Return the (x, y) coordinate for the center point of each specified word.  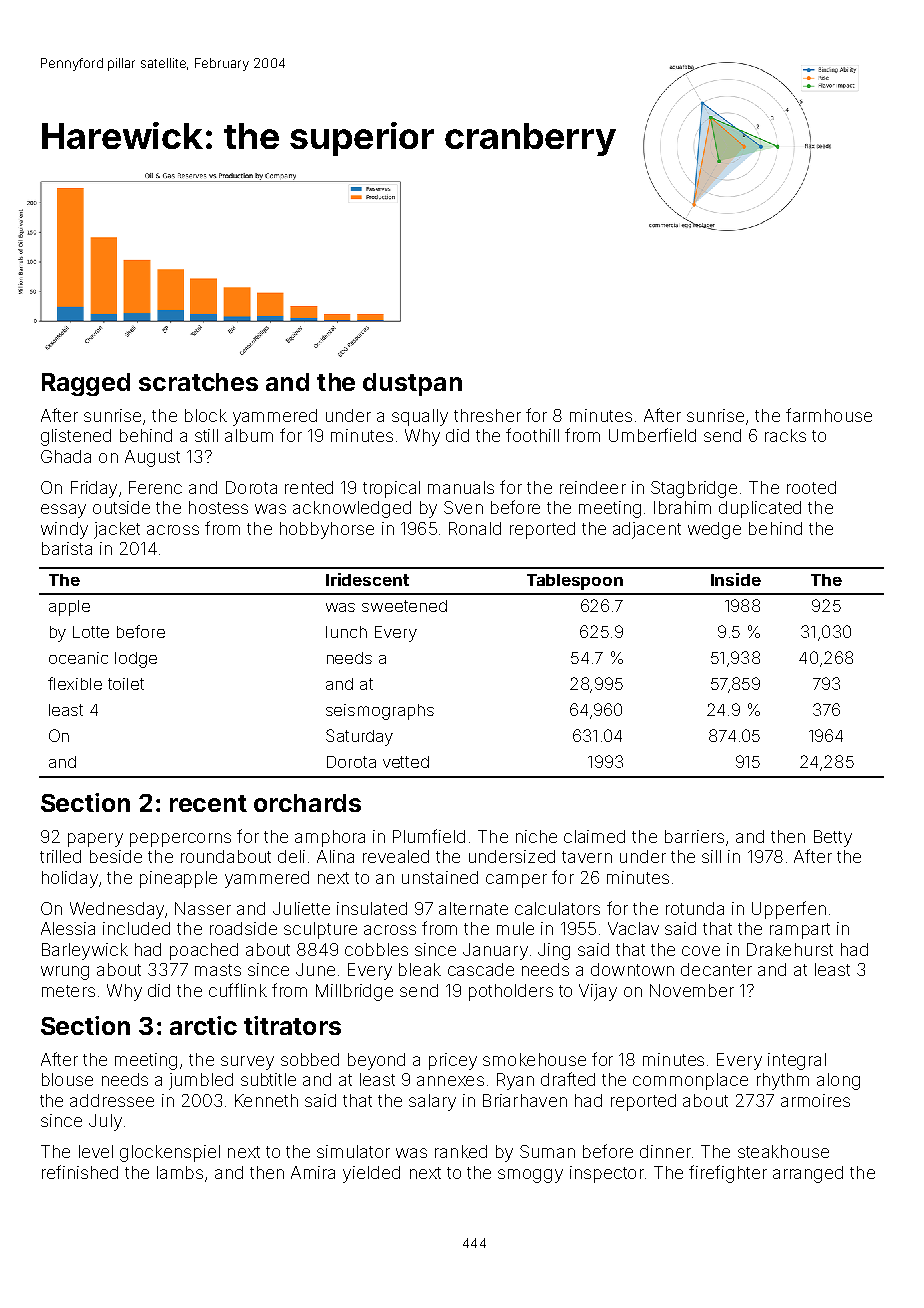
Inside (736, 579)
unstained (440, 877)
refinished (80, 1172)
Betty (833, 838)
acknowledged (352, 509)
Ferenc (155, 487)
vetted (406, 762)
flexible (75, 683)
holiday (70, 879)
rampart (800, 931)
